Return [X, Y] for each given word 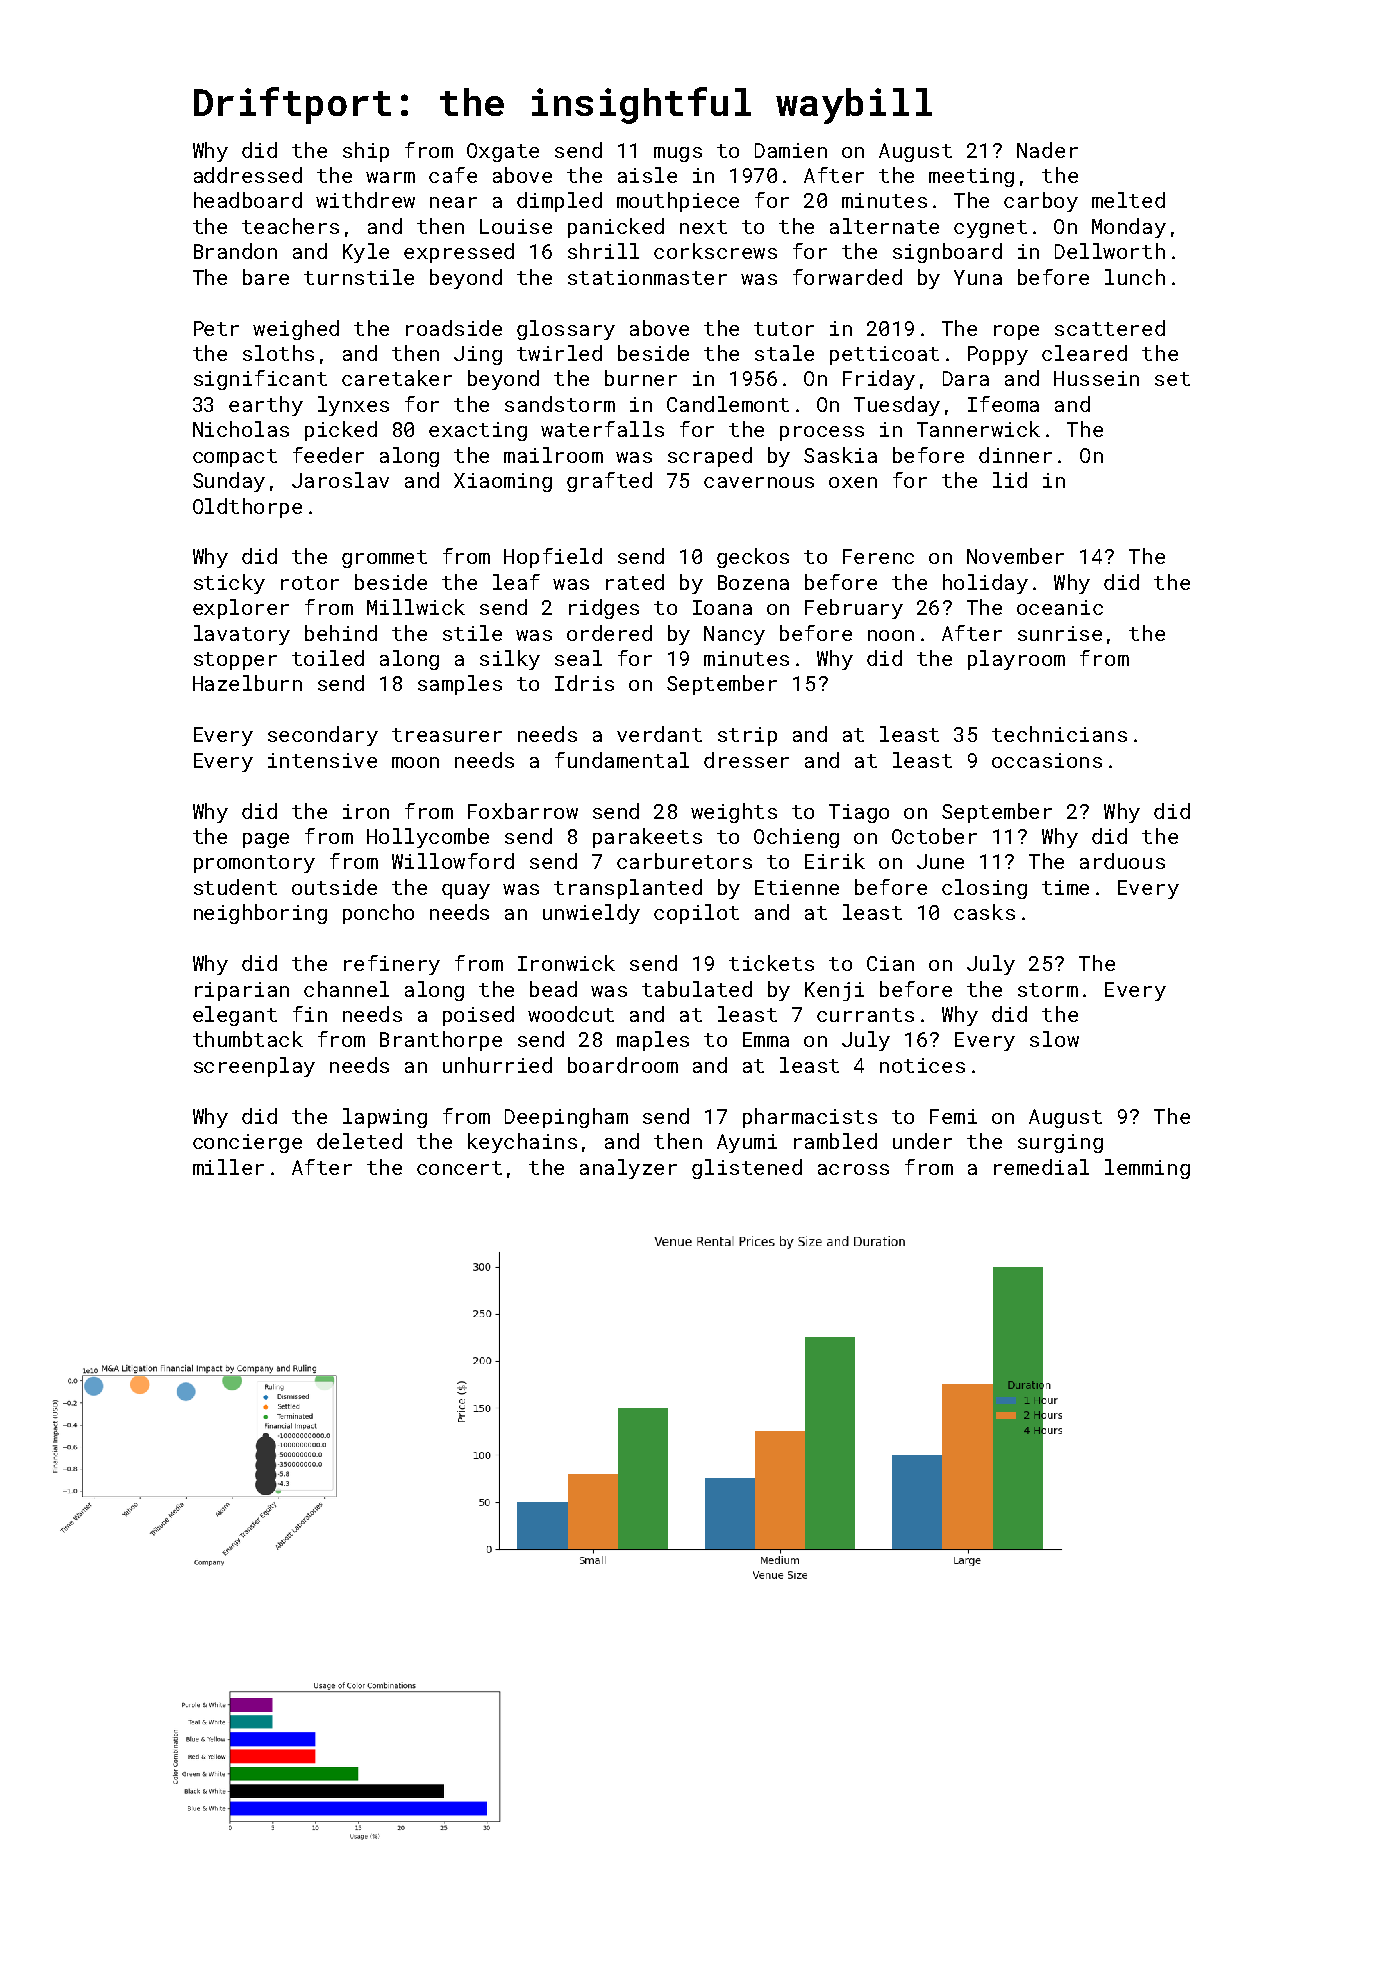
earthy [266, 406]
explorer [241, 609]
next [703, 227]
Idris [584, 683]
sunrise [1060, 633]
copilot [696, 914]
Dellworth [1110, 251]
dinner [1015, 455]
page [266, 840]
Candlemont [728, 404]
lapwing [385, 1118]
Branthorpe [441, 1041]
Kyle [366, 253]
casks [984, 912]
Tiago [859, 813]
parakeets [647, 838]
